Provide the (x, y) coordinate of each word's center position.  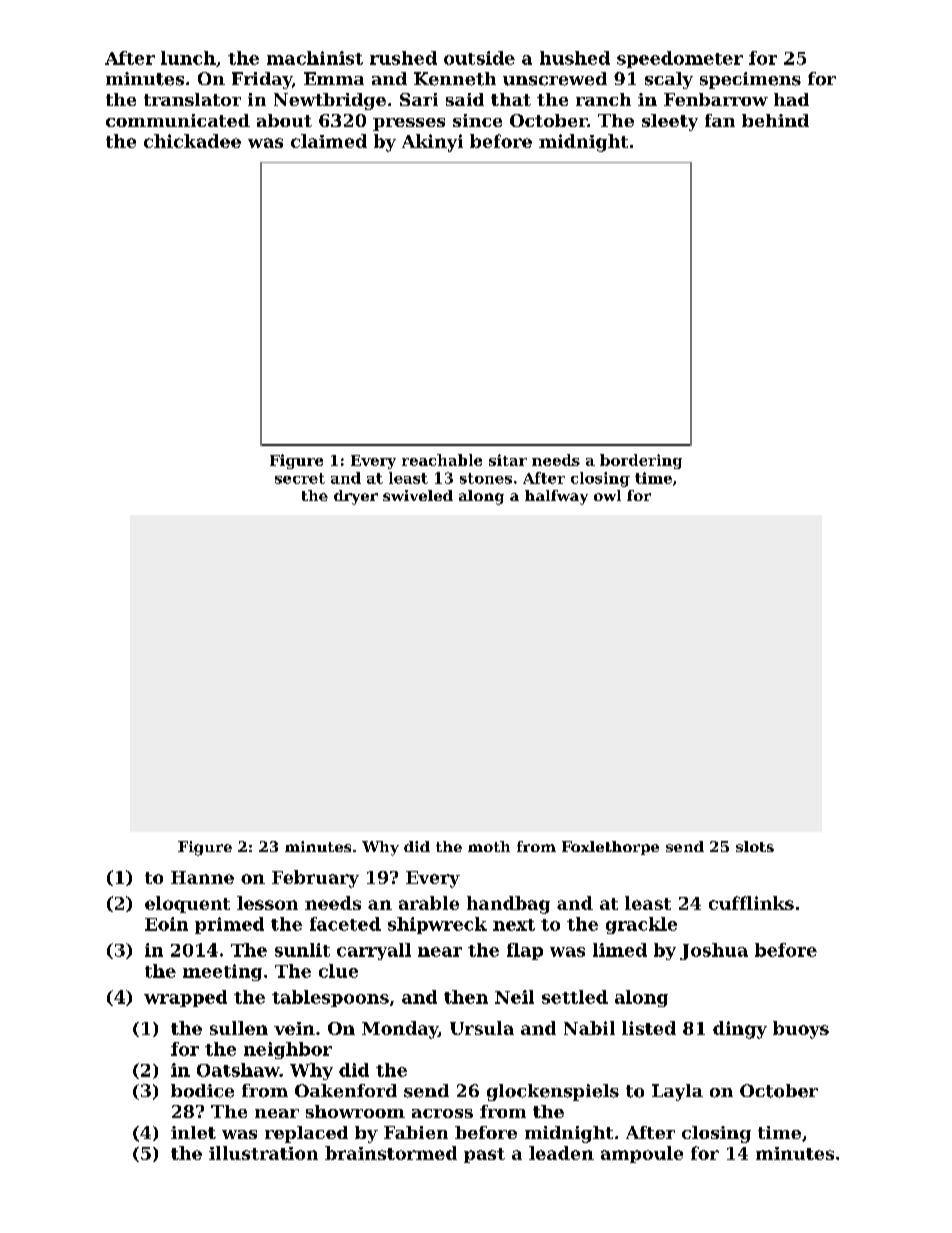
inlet (193, 1132)
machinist (315, 58)
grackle (641, 925)
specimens (750, 80)
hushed (575, 58)
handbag (508, 905)
